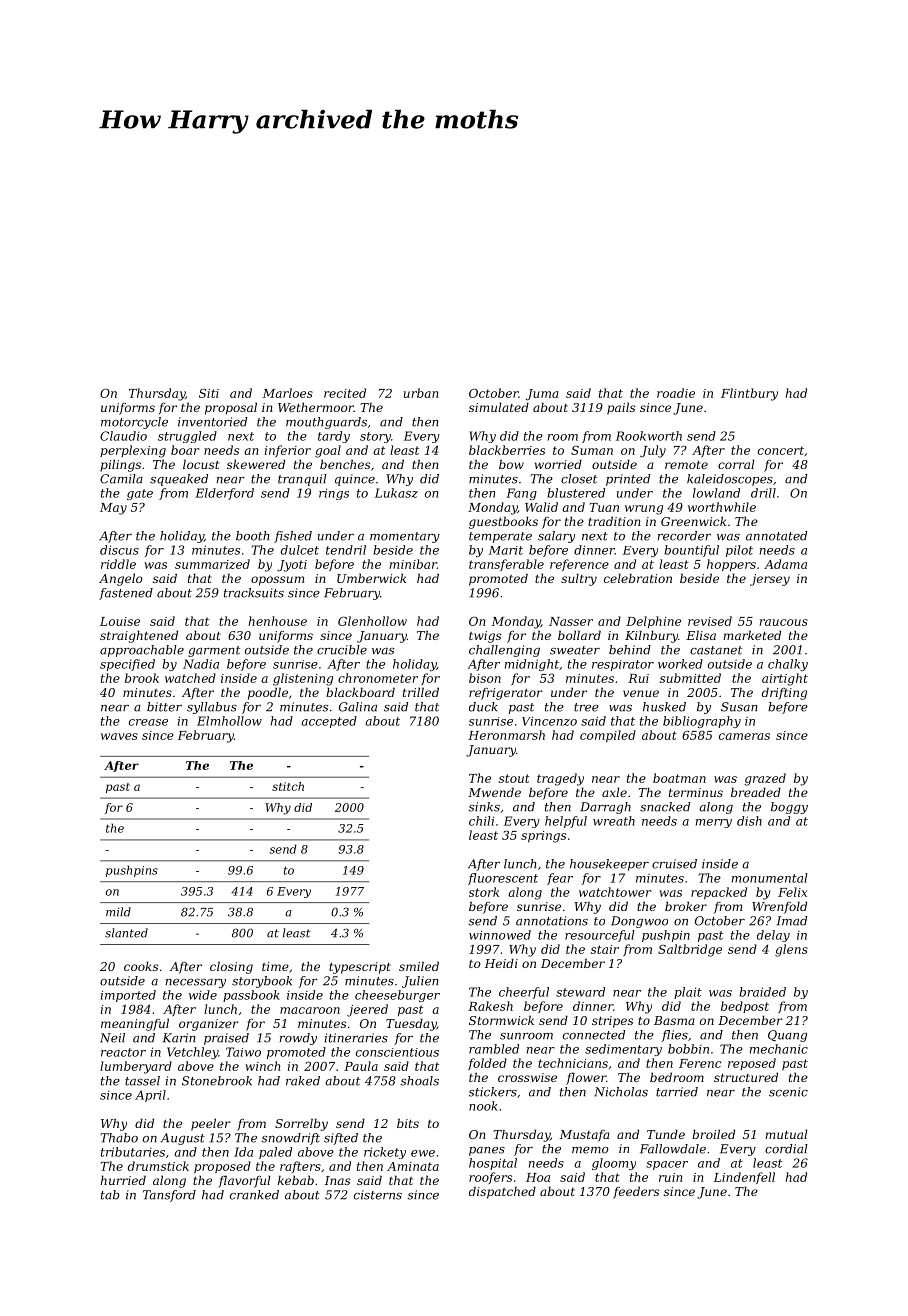  I want to click on Elmhollow, so click(229, 721).
